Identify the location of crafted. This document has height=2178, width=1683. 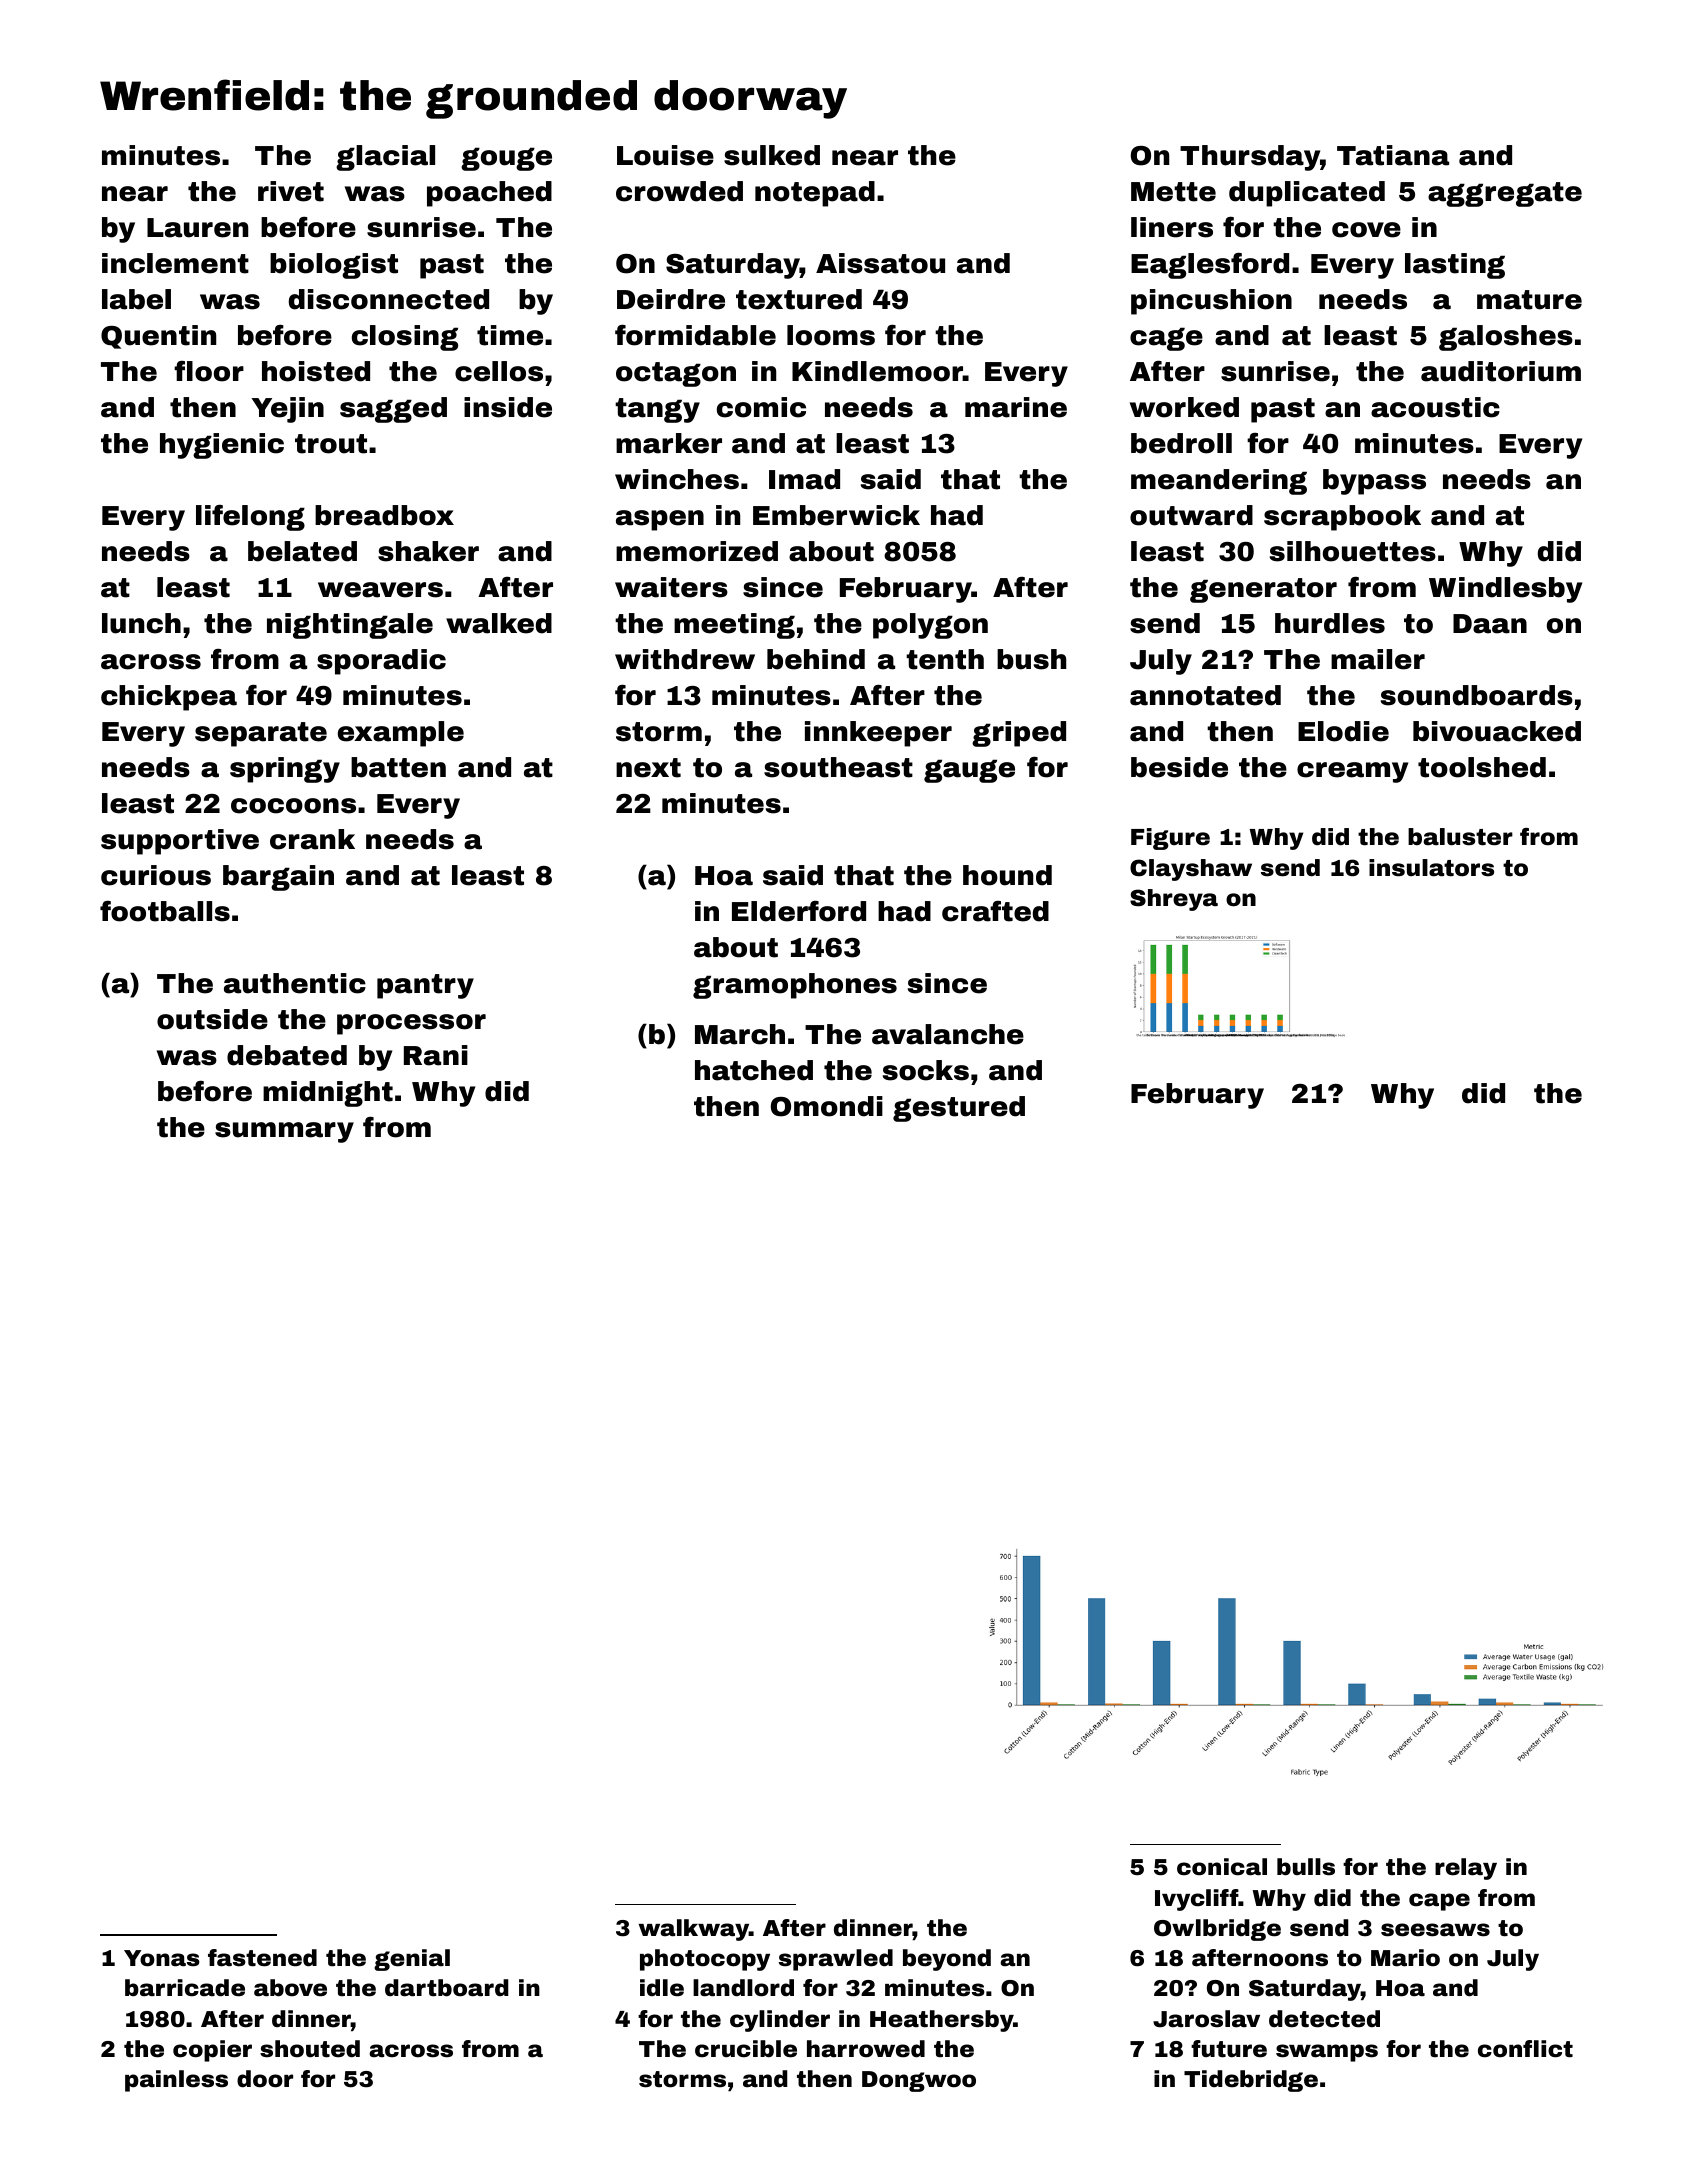
(995, 911).
